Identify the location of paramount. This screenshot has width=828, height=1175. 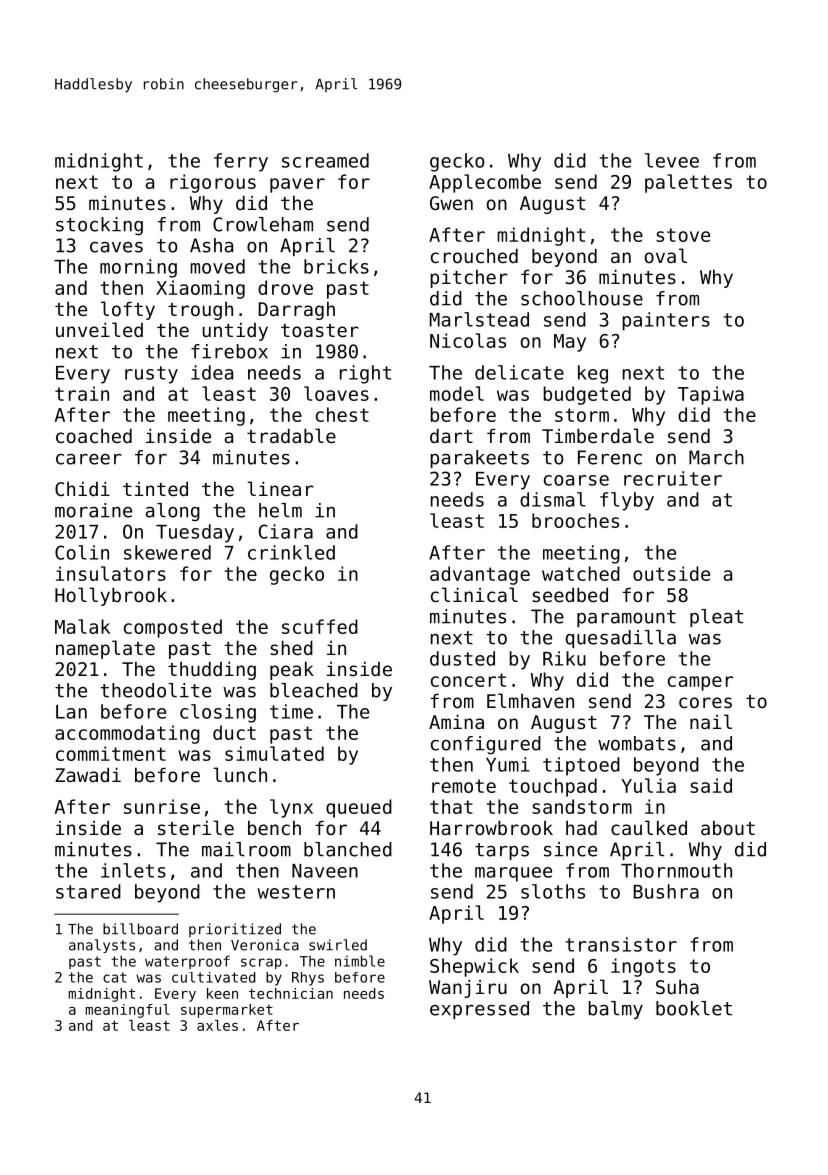
(626, 618).
